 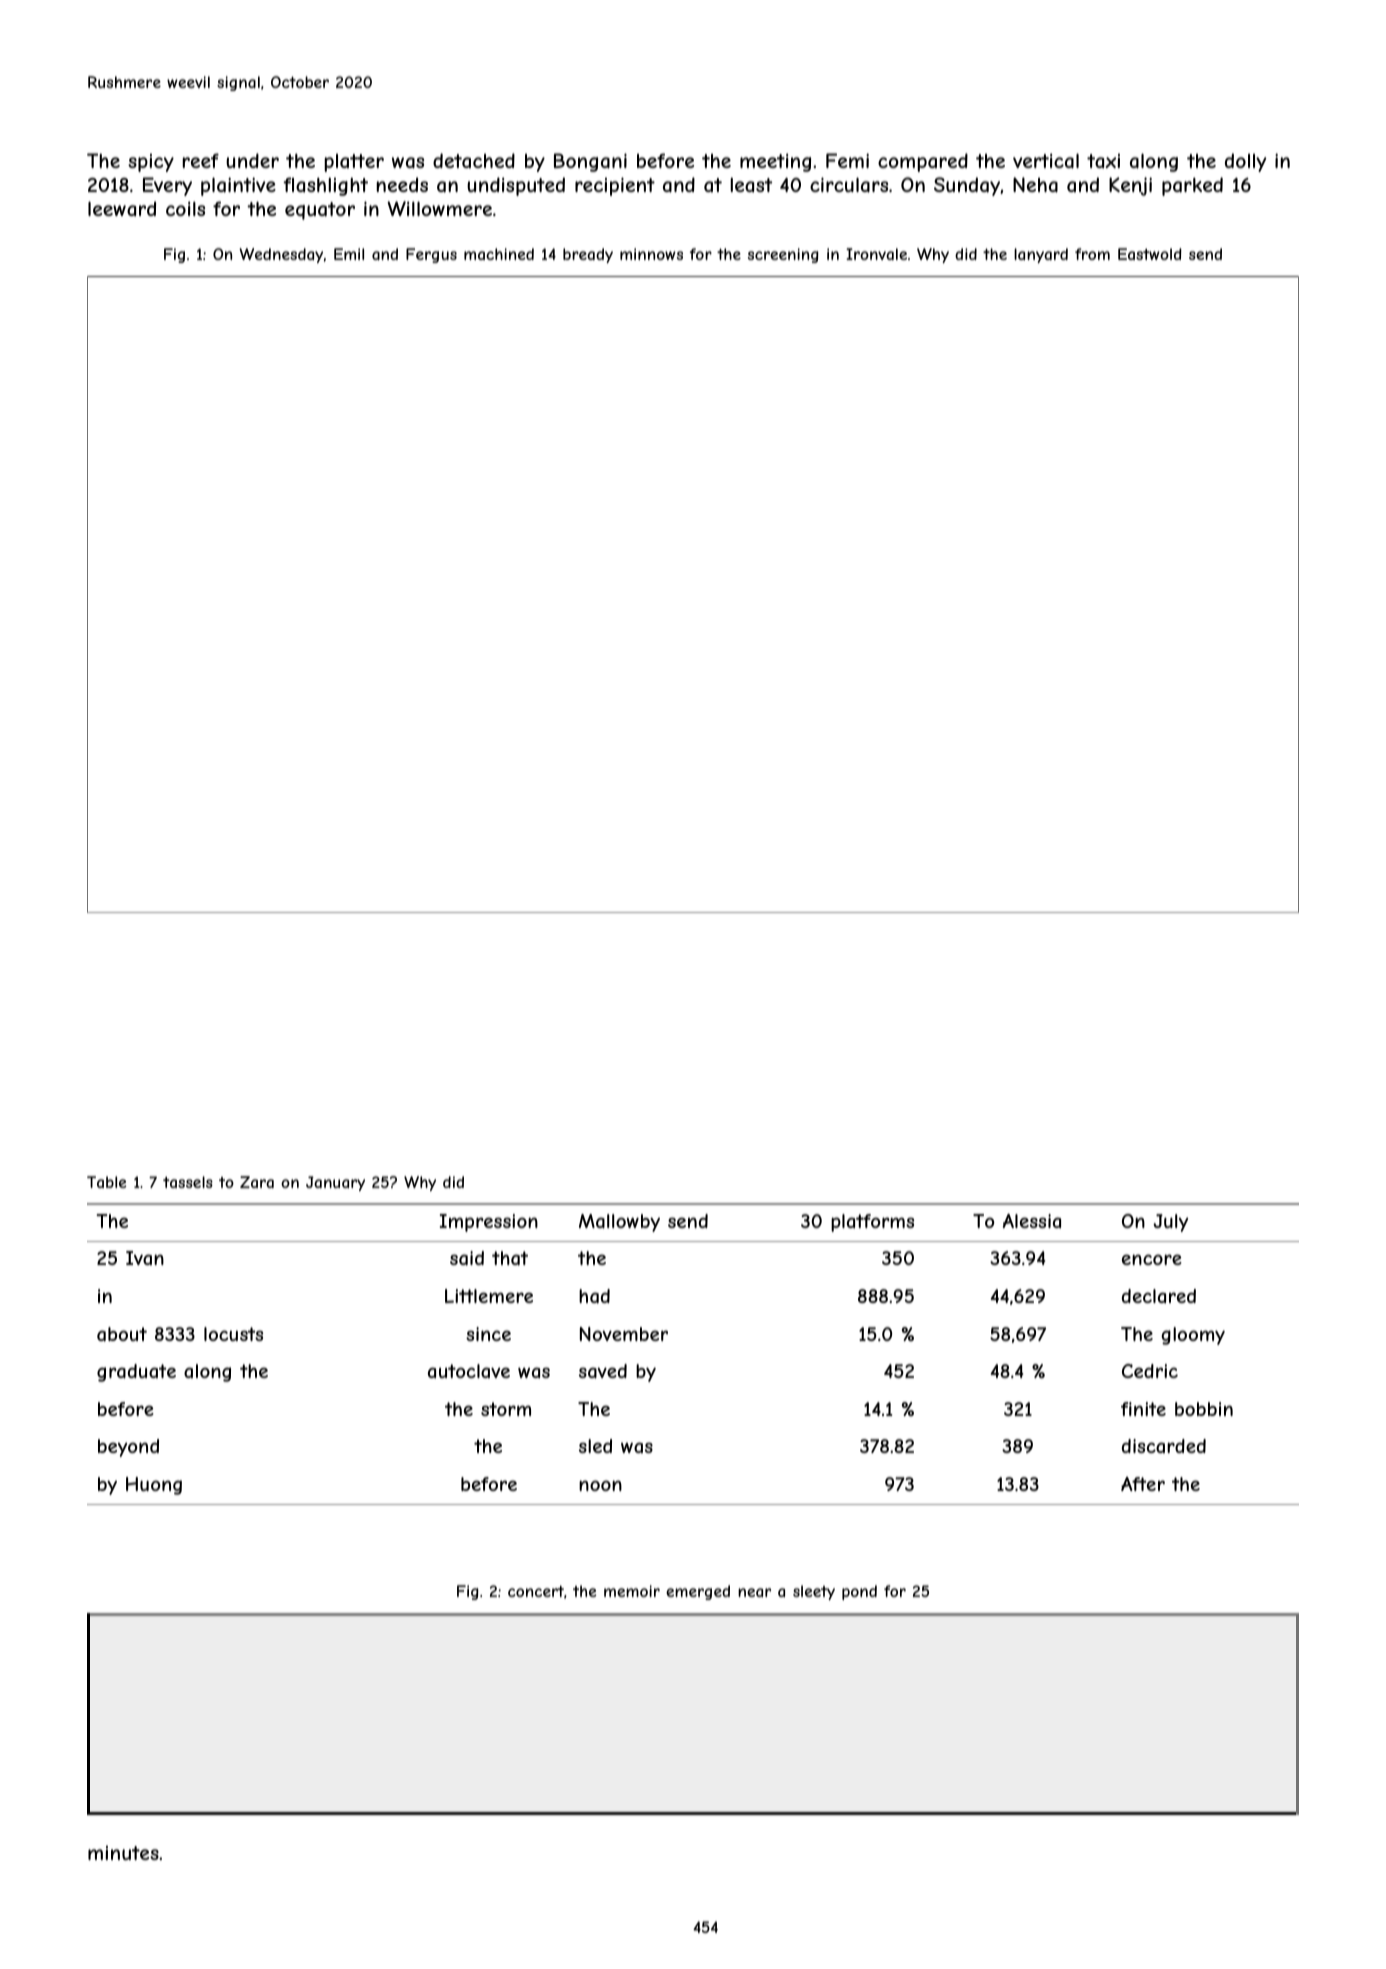 I want to click on vertical, so click(x=1046, y=161).
